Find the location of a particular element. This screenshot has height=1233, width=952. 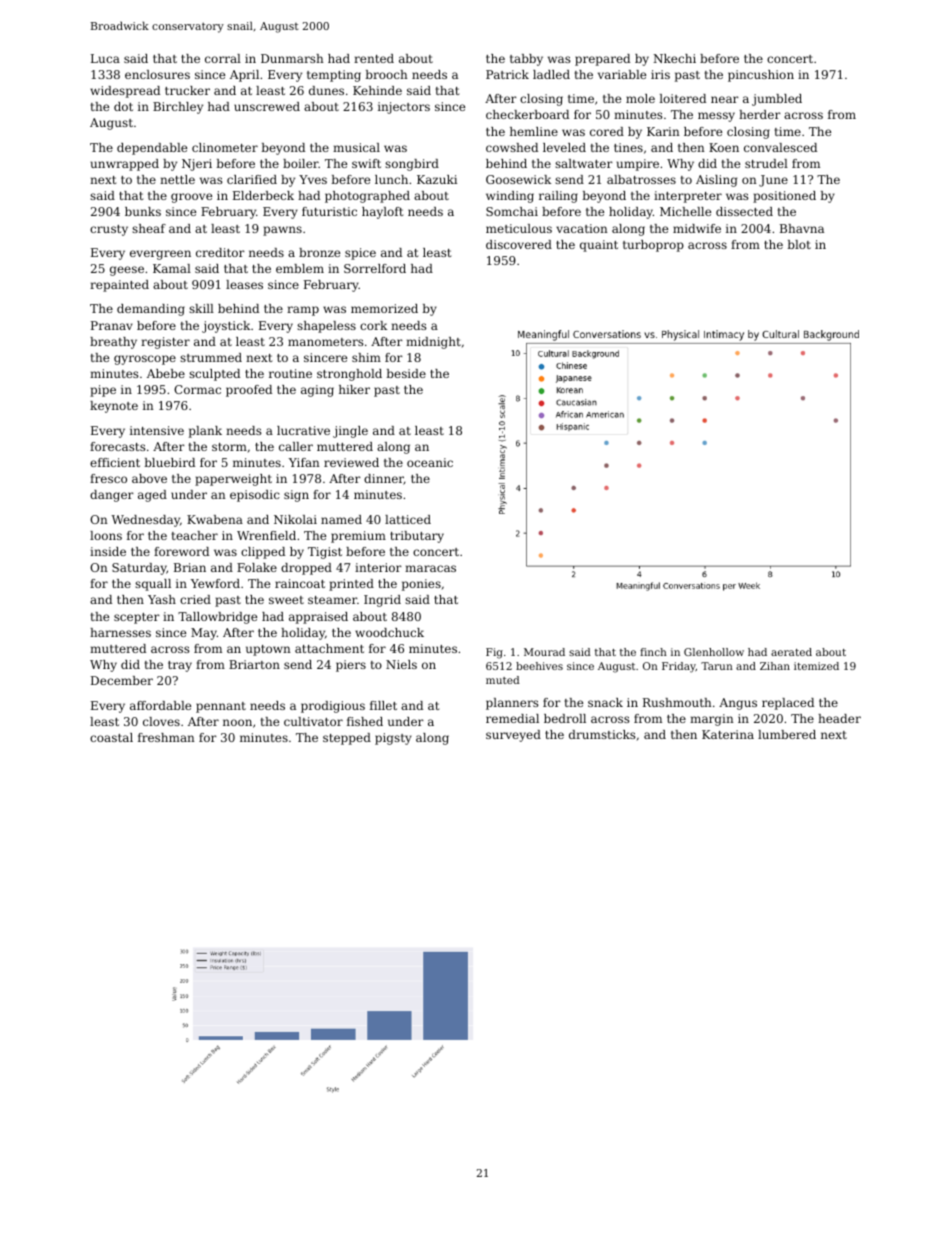

coastal is located at coordinates (111, 737).
